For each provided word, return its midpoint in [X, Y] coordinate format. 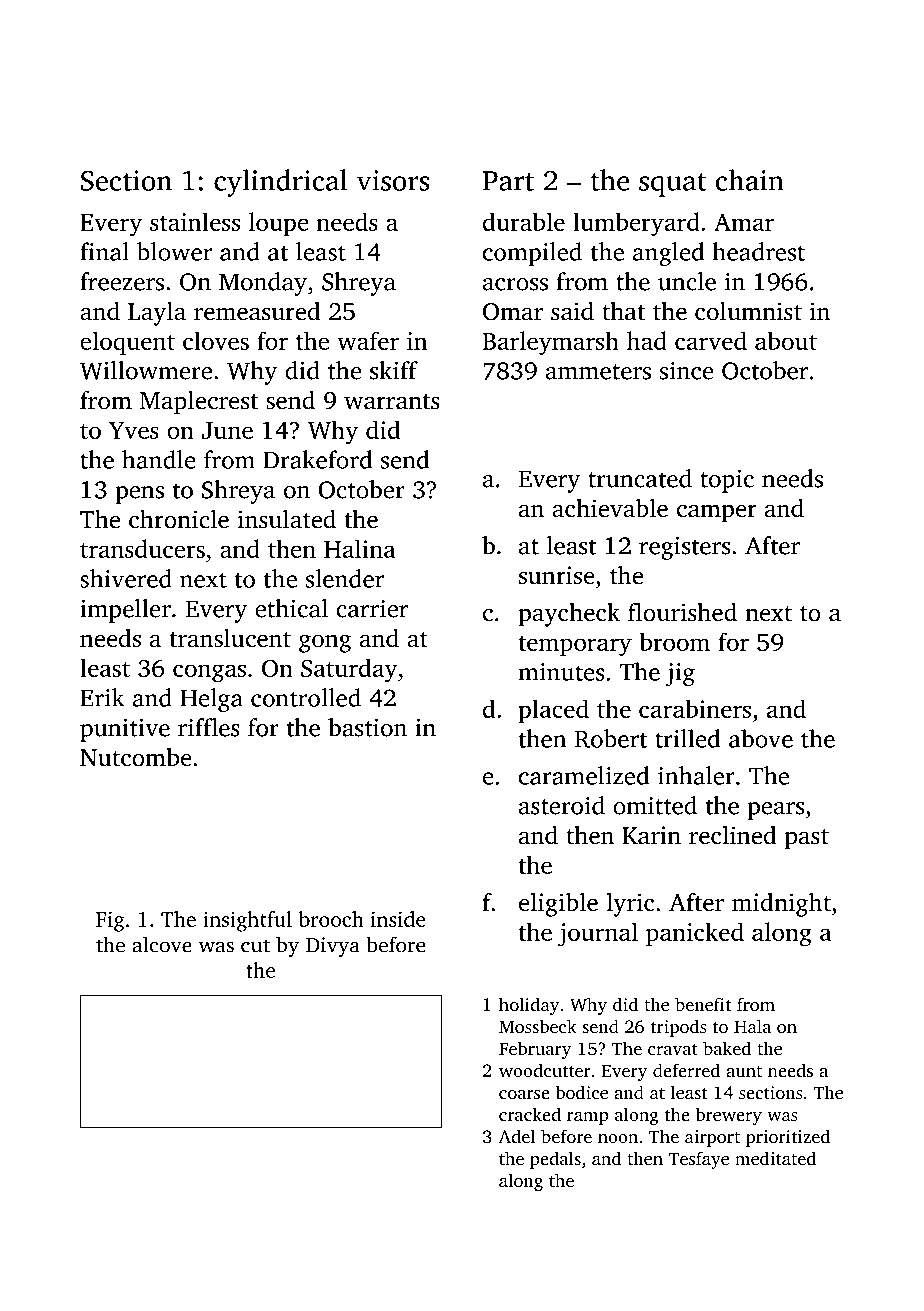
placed [553, 711]
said [572, 311]
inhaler [696, 775]
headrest [758, 251]
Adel [517, 1136]
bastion [367, 727]
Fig [110, 921]
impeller [125, 611]
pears [775, 811]
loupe [279, 224]
